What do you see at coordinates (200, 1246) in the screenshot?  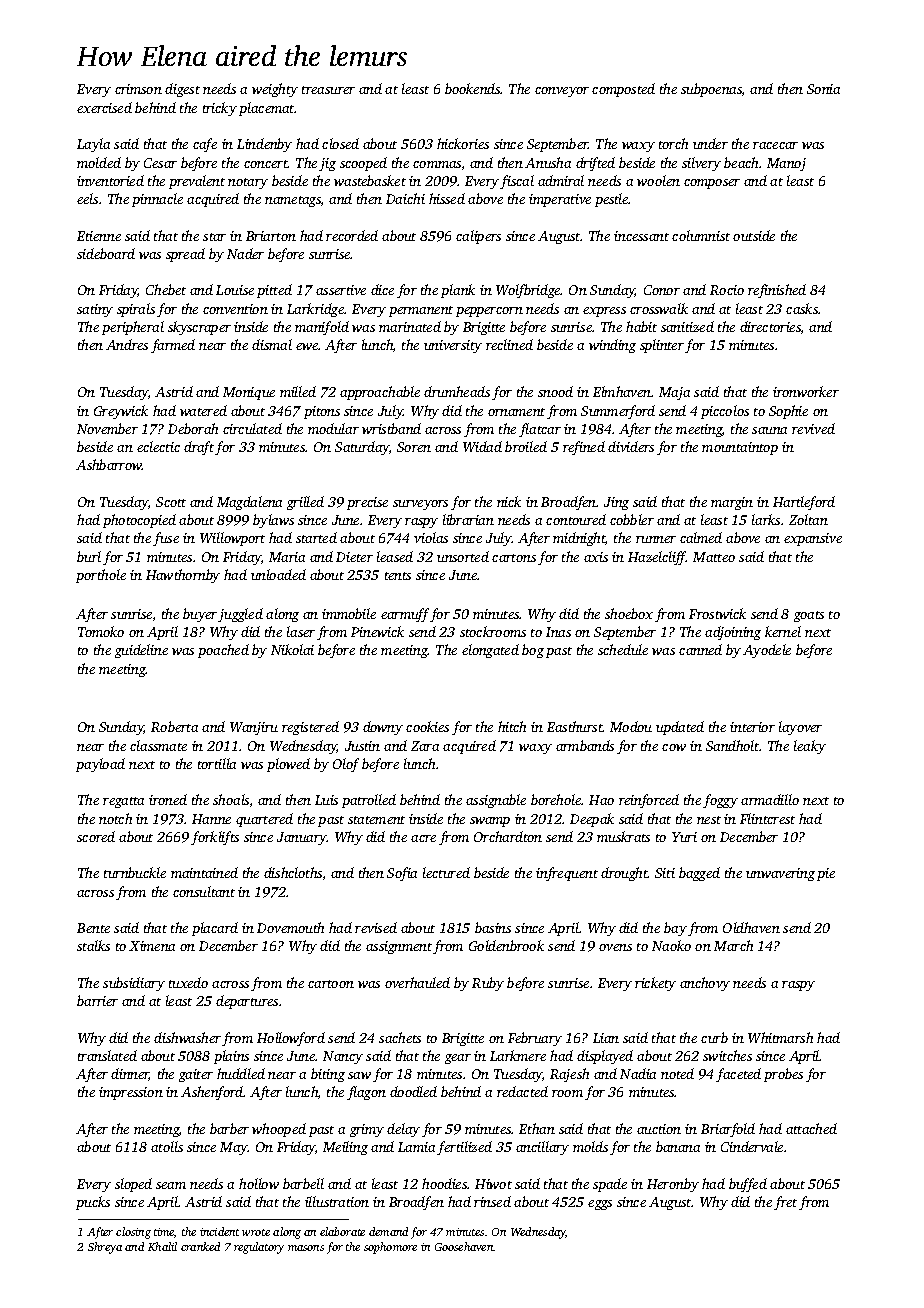 I see `cranked` at bounding box center [200, 1246].
